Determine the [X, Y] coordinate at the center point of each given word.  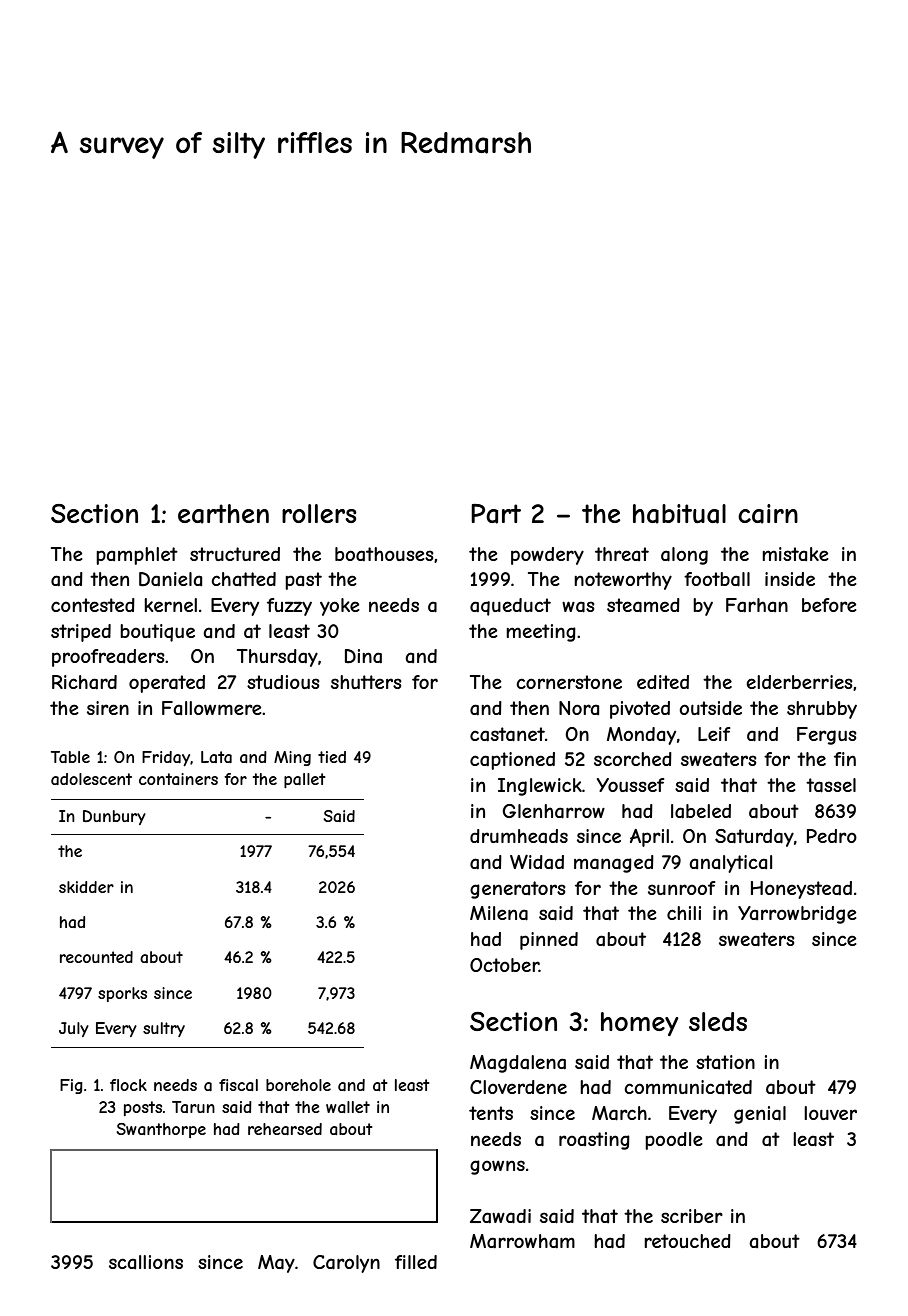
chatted [243, 579]
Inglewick [540, 787]
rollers [319, 513]
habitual [679, 514]
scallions [146, 1262]
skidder [86, 887]
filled [416, 1262]
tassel [831, 785]
